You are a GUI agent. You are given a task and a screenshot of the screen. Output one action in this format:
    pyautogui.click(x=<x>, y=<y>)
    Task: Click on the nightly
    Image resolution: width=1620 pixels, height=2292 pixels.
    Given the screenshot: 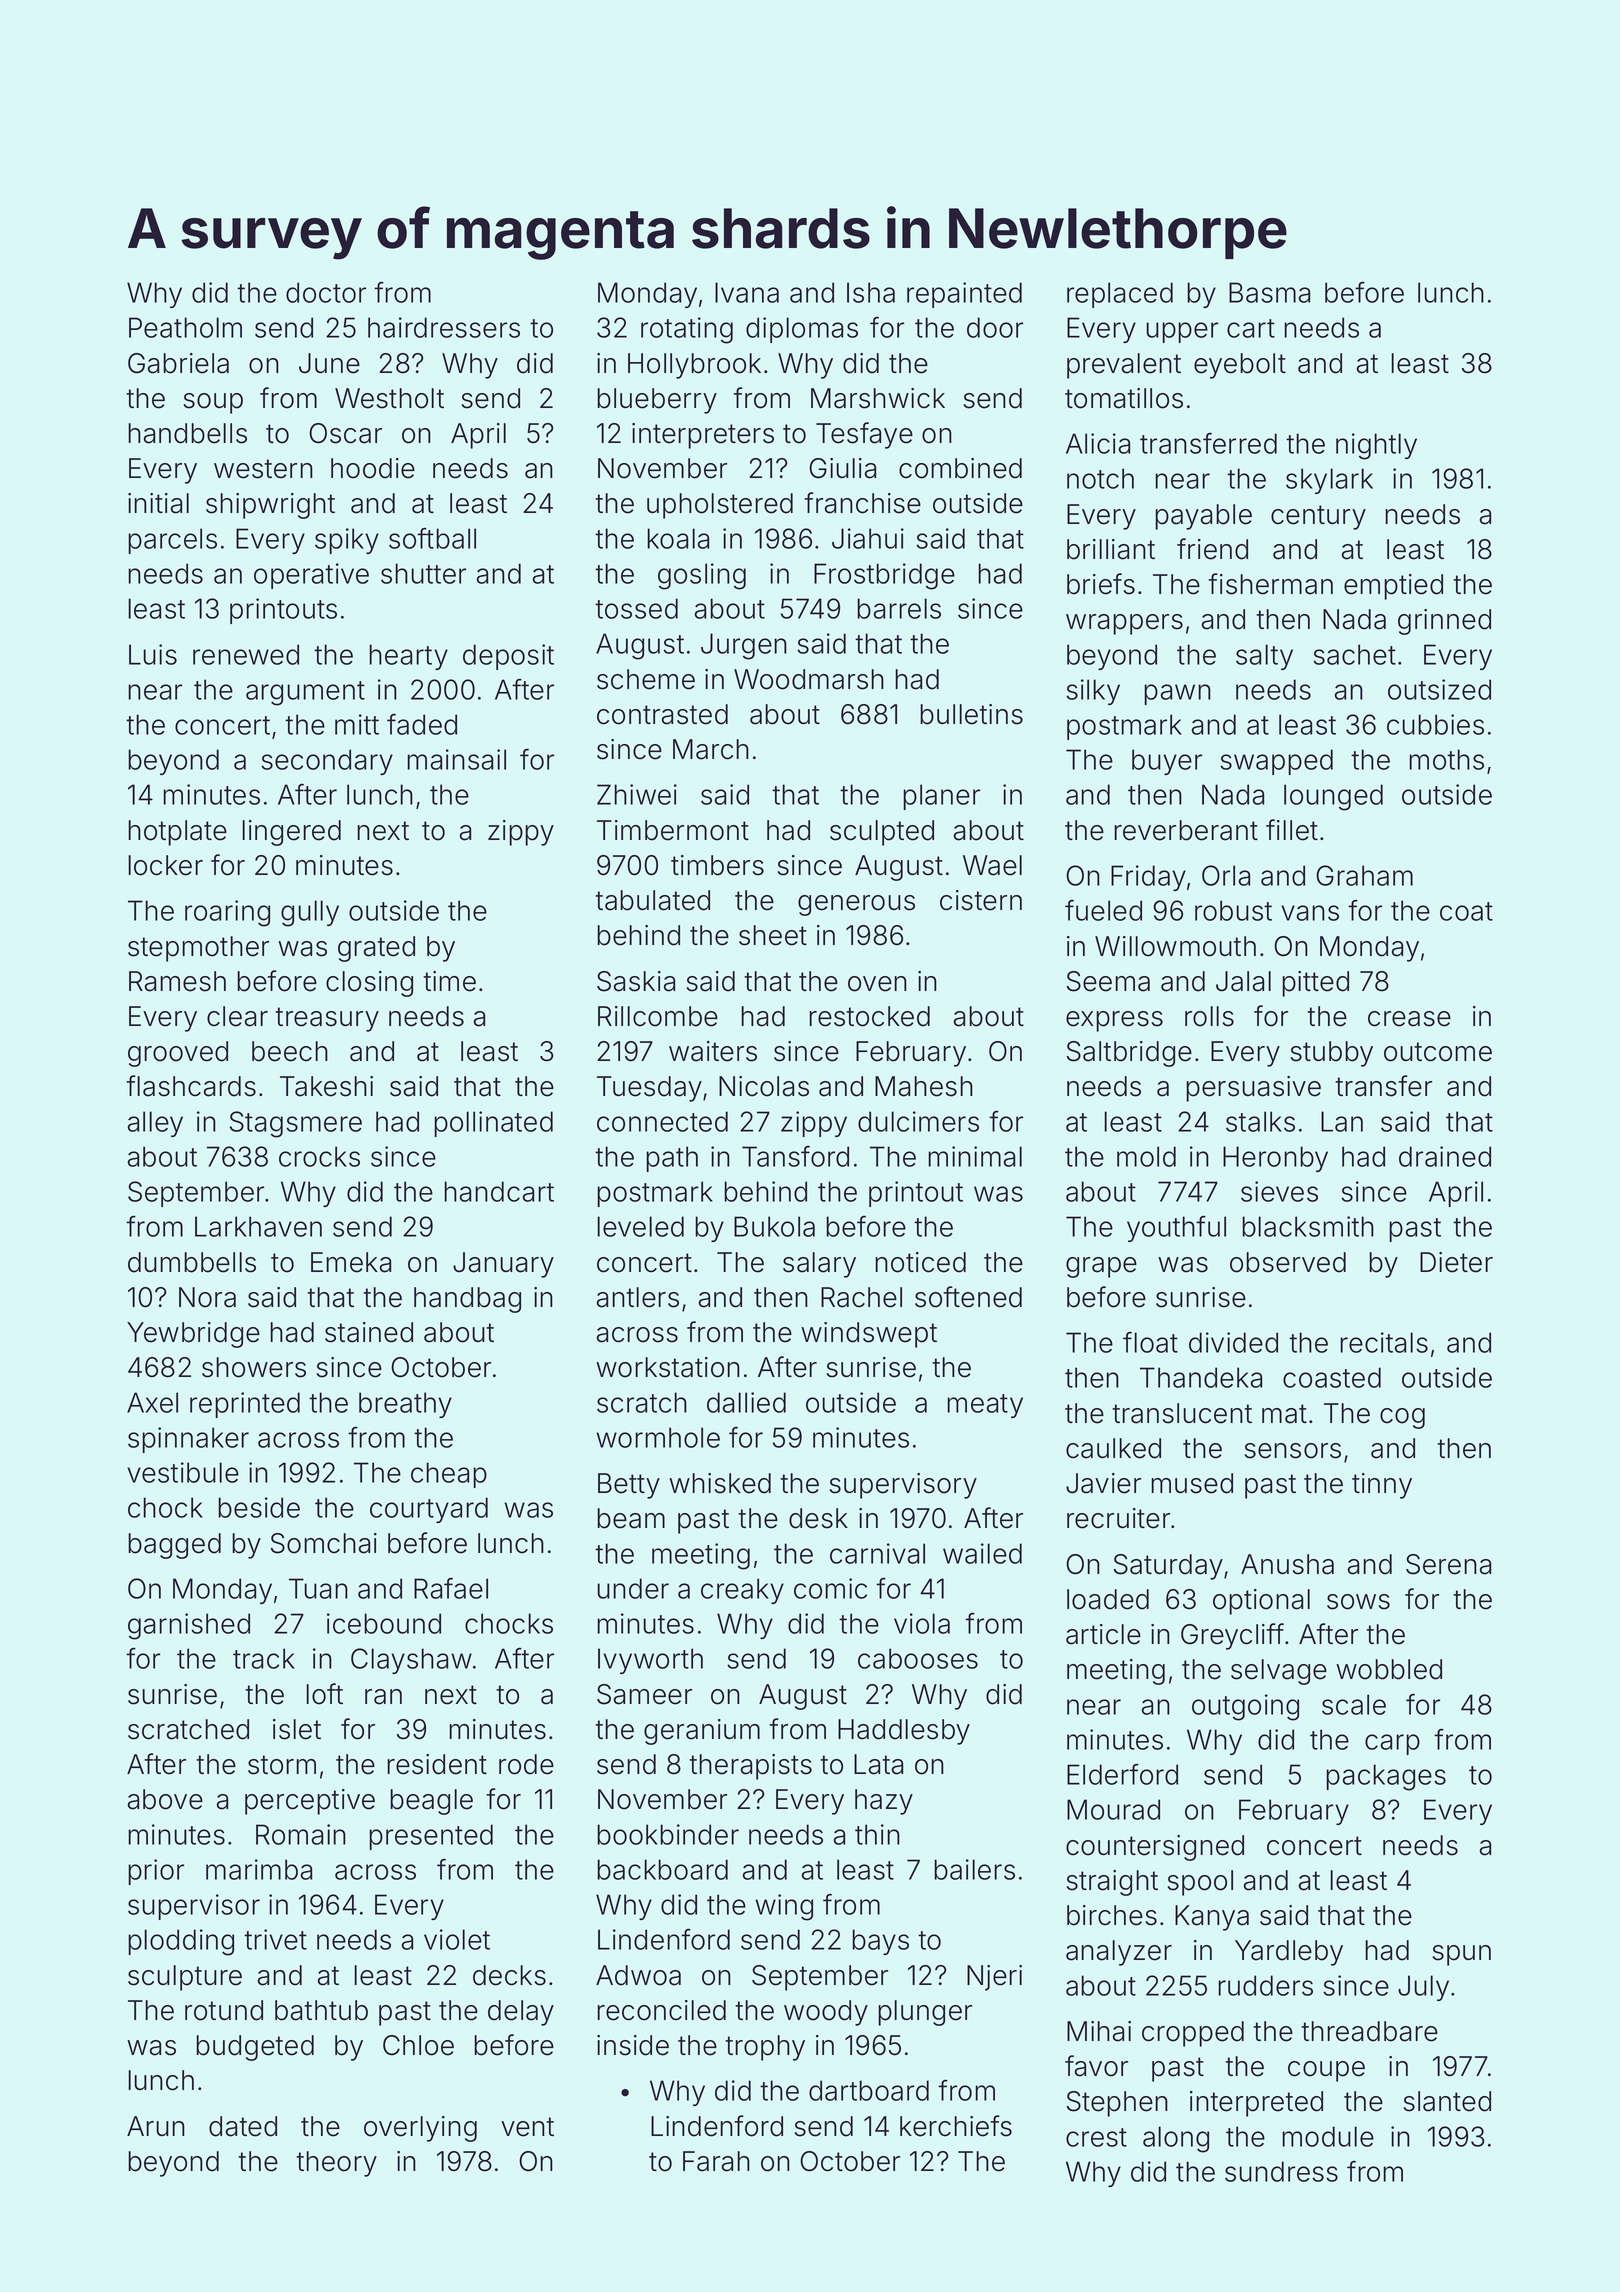 What is the action you would take?
    pyautogui.click(x=1376, y=446)
